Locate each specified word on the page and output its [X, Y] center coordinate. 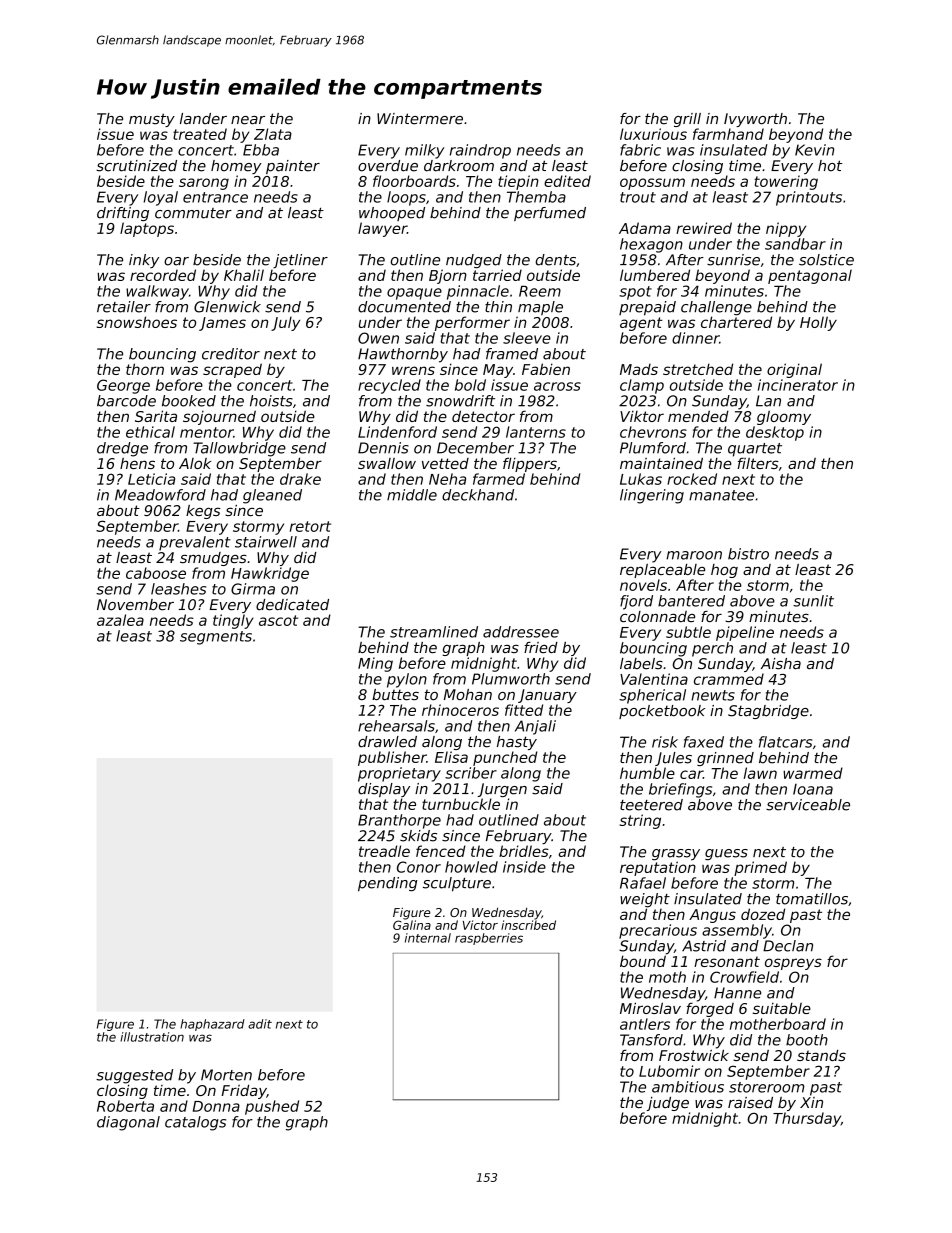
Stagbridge [768, 712]
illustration [152, 1037]
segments [216, 638]
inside [524, 867]
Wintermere [420, 119]
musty [152, 120]
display [384, 790]
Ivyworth [755, 120]
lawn [760, 773]
